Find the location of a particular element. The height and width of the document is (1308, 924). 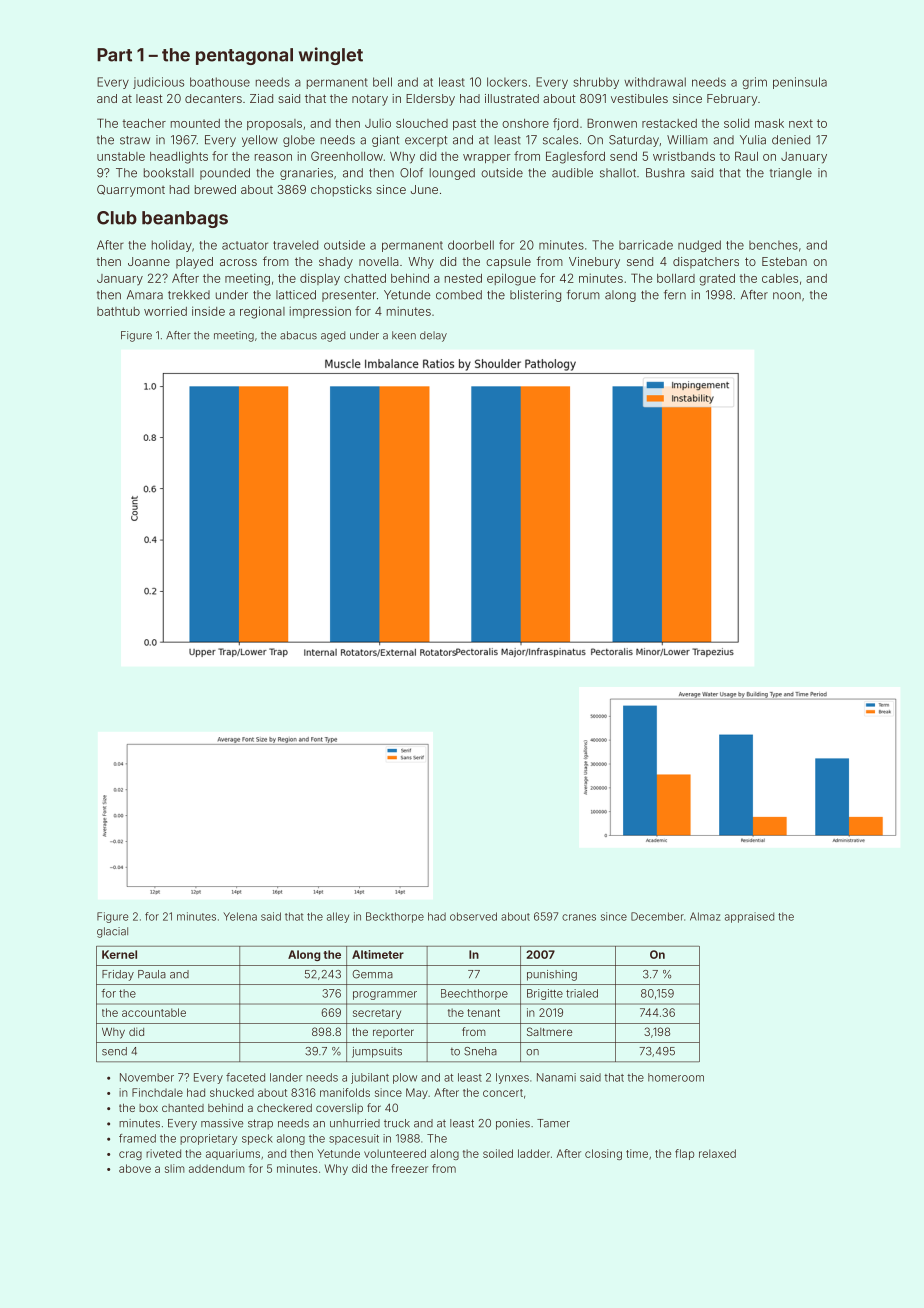

above is located at coordinates (135, 1168).
